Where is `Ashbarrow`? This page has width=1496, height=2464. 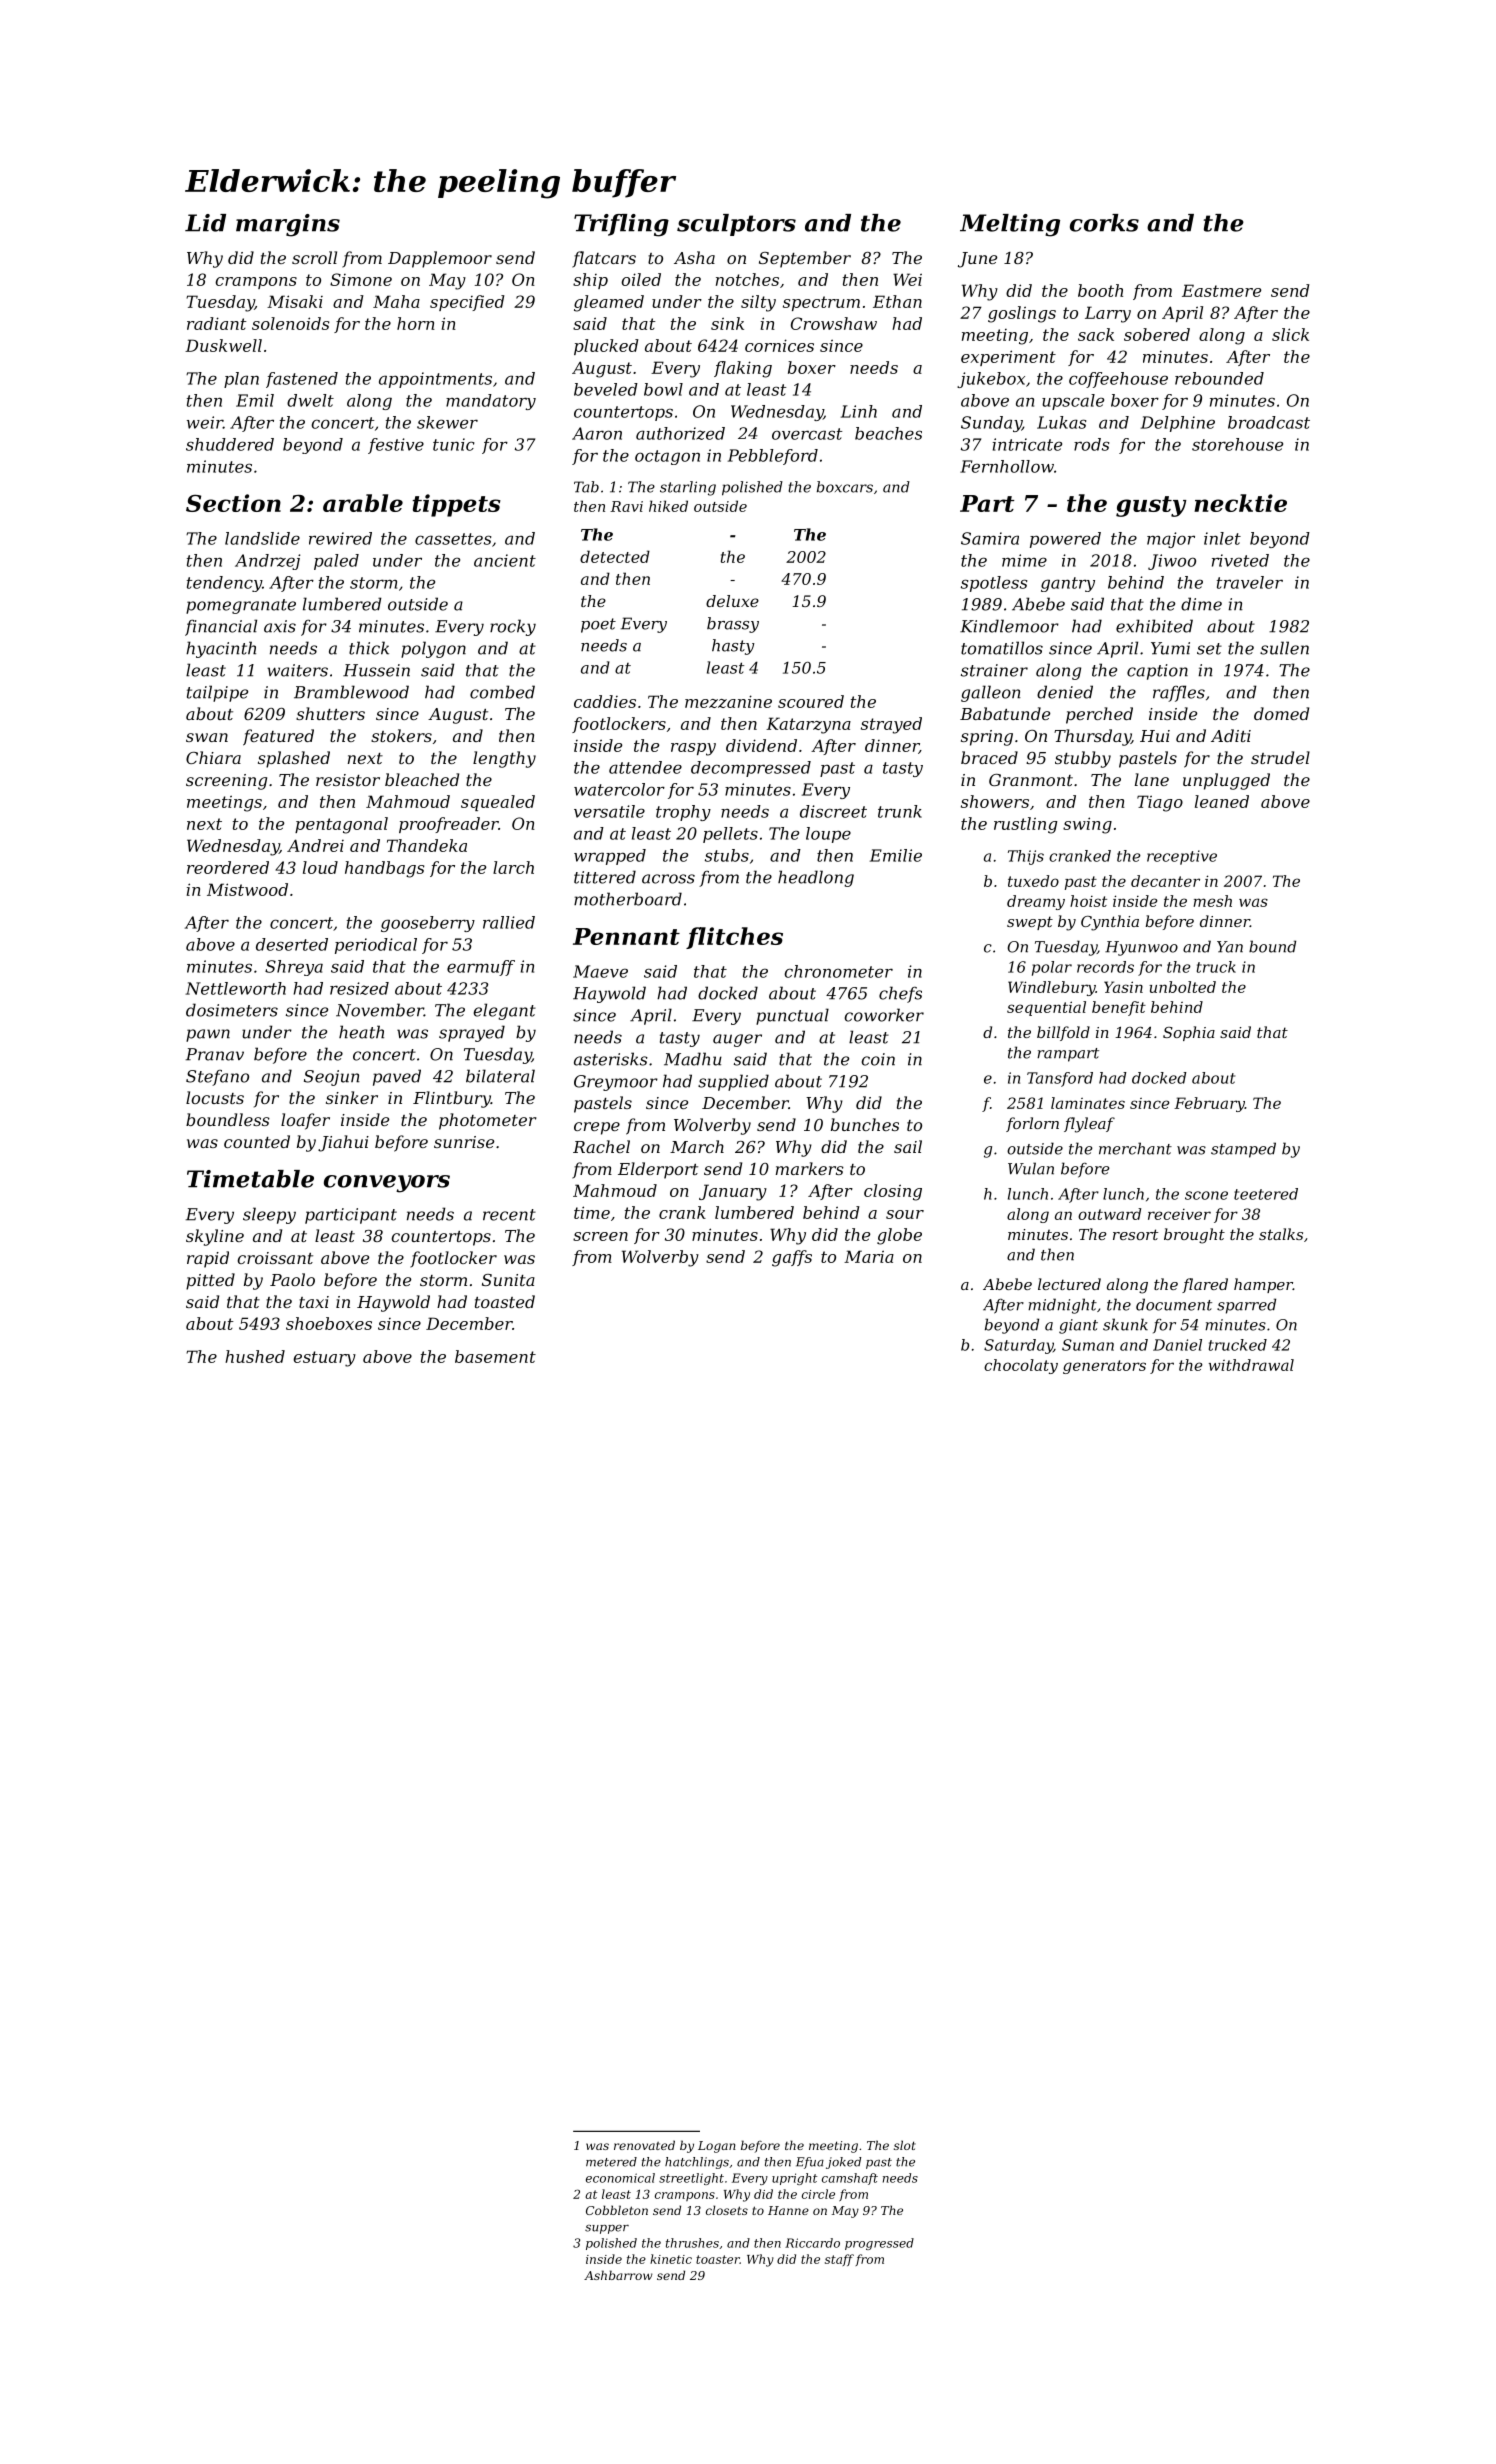
Ashbarrow is located at coordinates (618, 2275).
